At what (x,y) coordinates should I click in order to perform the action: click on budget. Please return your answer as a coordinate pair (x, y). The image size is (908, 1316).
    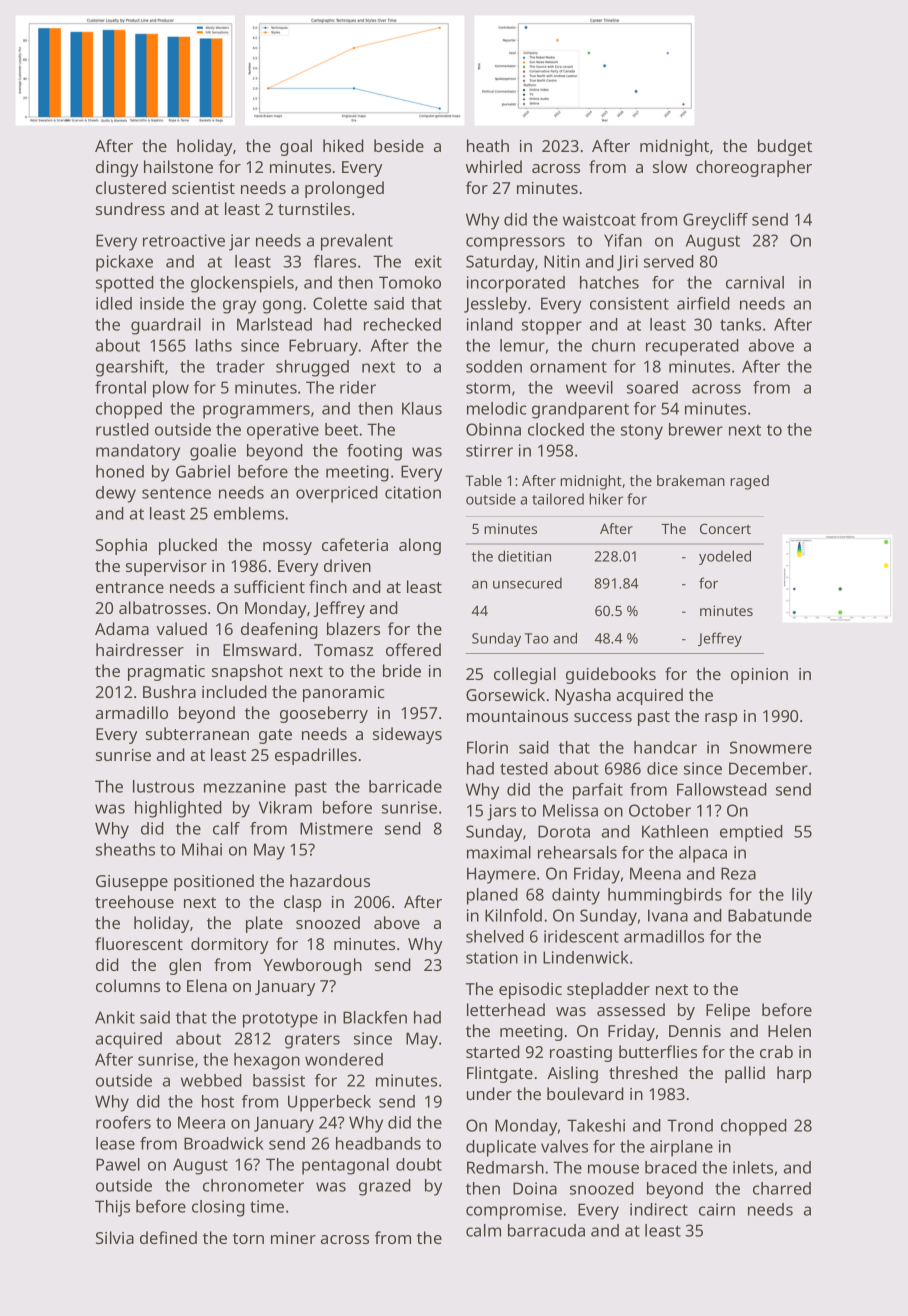
    Looking at the image, I should click on (785, 147).
